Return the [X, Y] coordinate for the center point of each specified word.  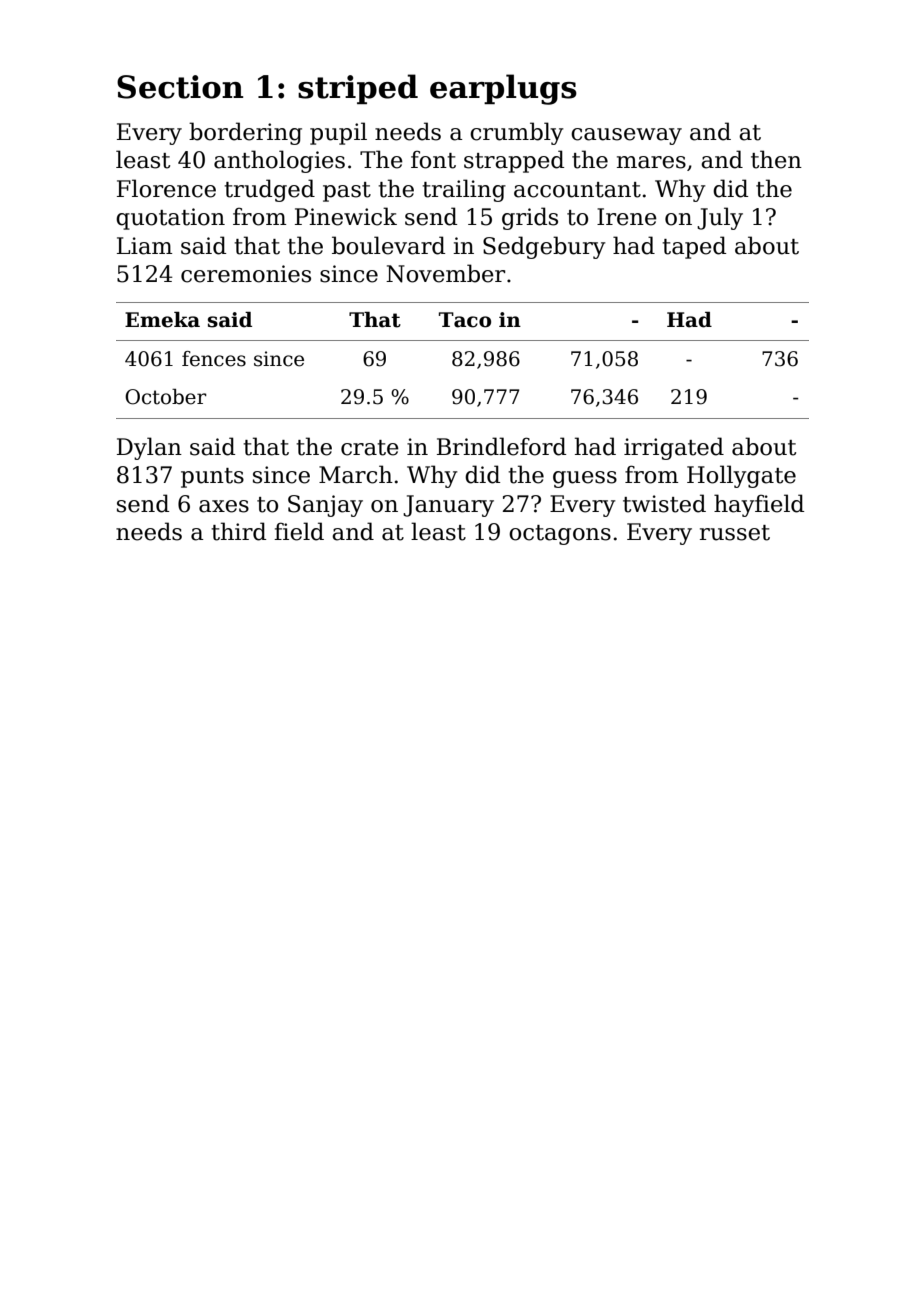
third [238, 531]
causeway [626, 136]
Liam [144, 246]
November [445, 273]
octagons [560, 535]
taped [694, 247]
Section [180, 87]
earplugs [503, 89]
